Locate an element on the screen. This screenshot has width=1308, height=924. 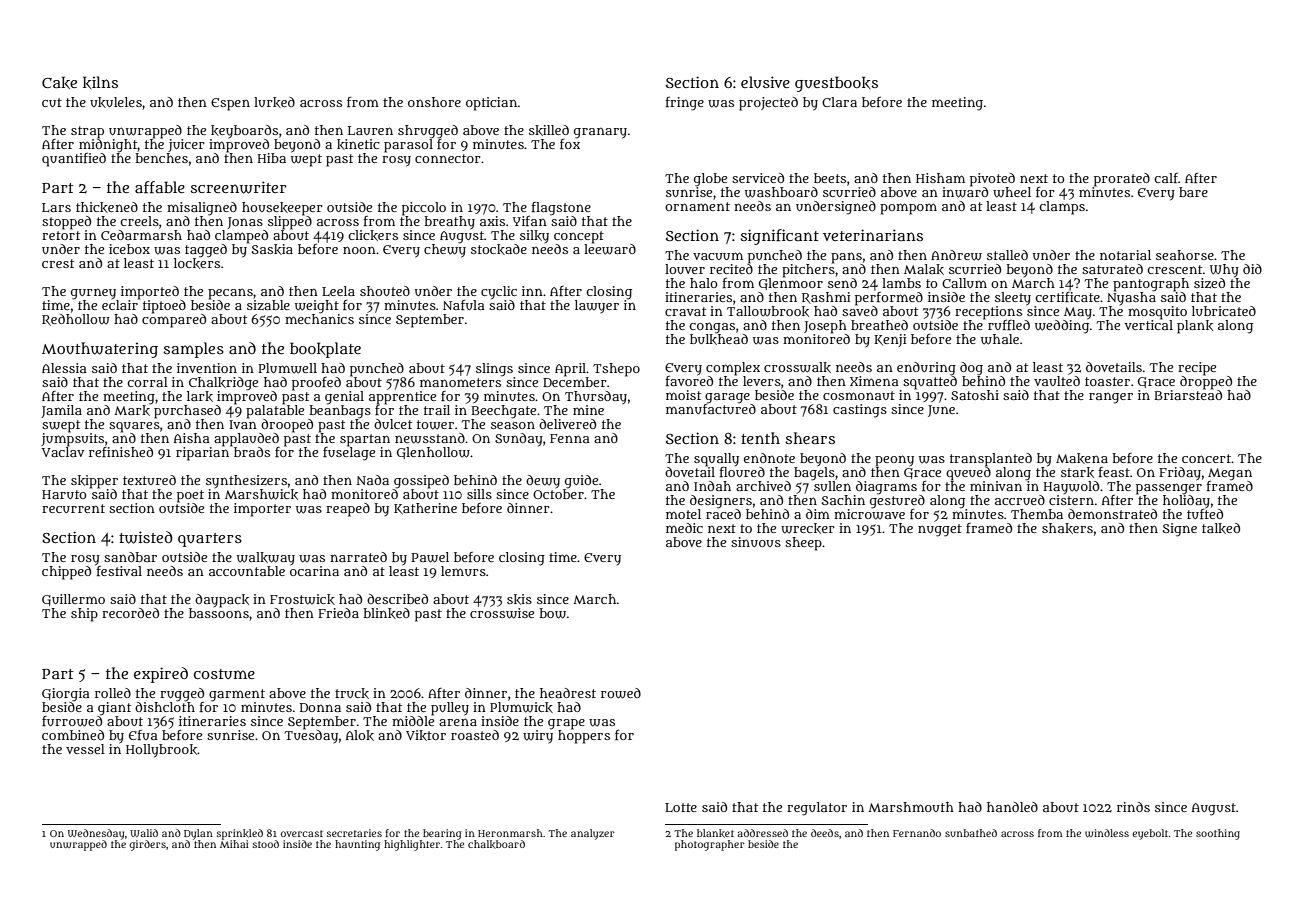
photographer is located at coordinates (710, 845).
